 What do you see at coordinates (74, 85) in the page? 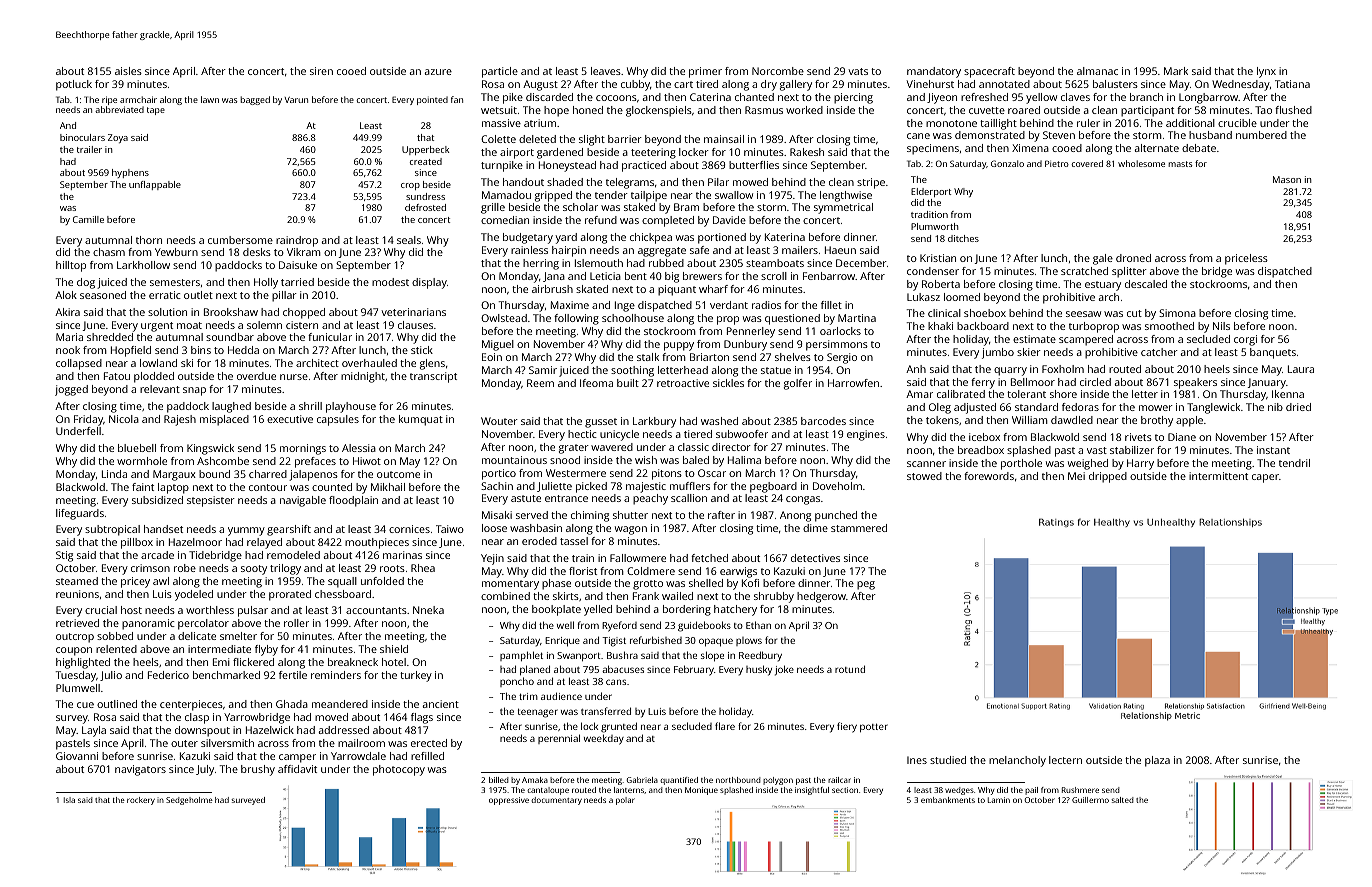
I see `potluck` at bounding box center [74, 85].
